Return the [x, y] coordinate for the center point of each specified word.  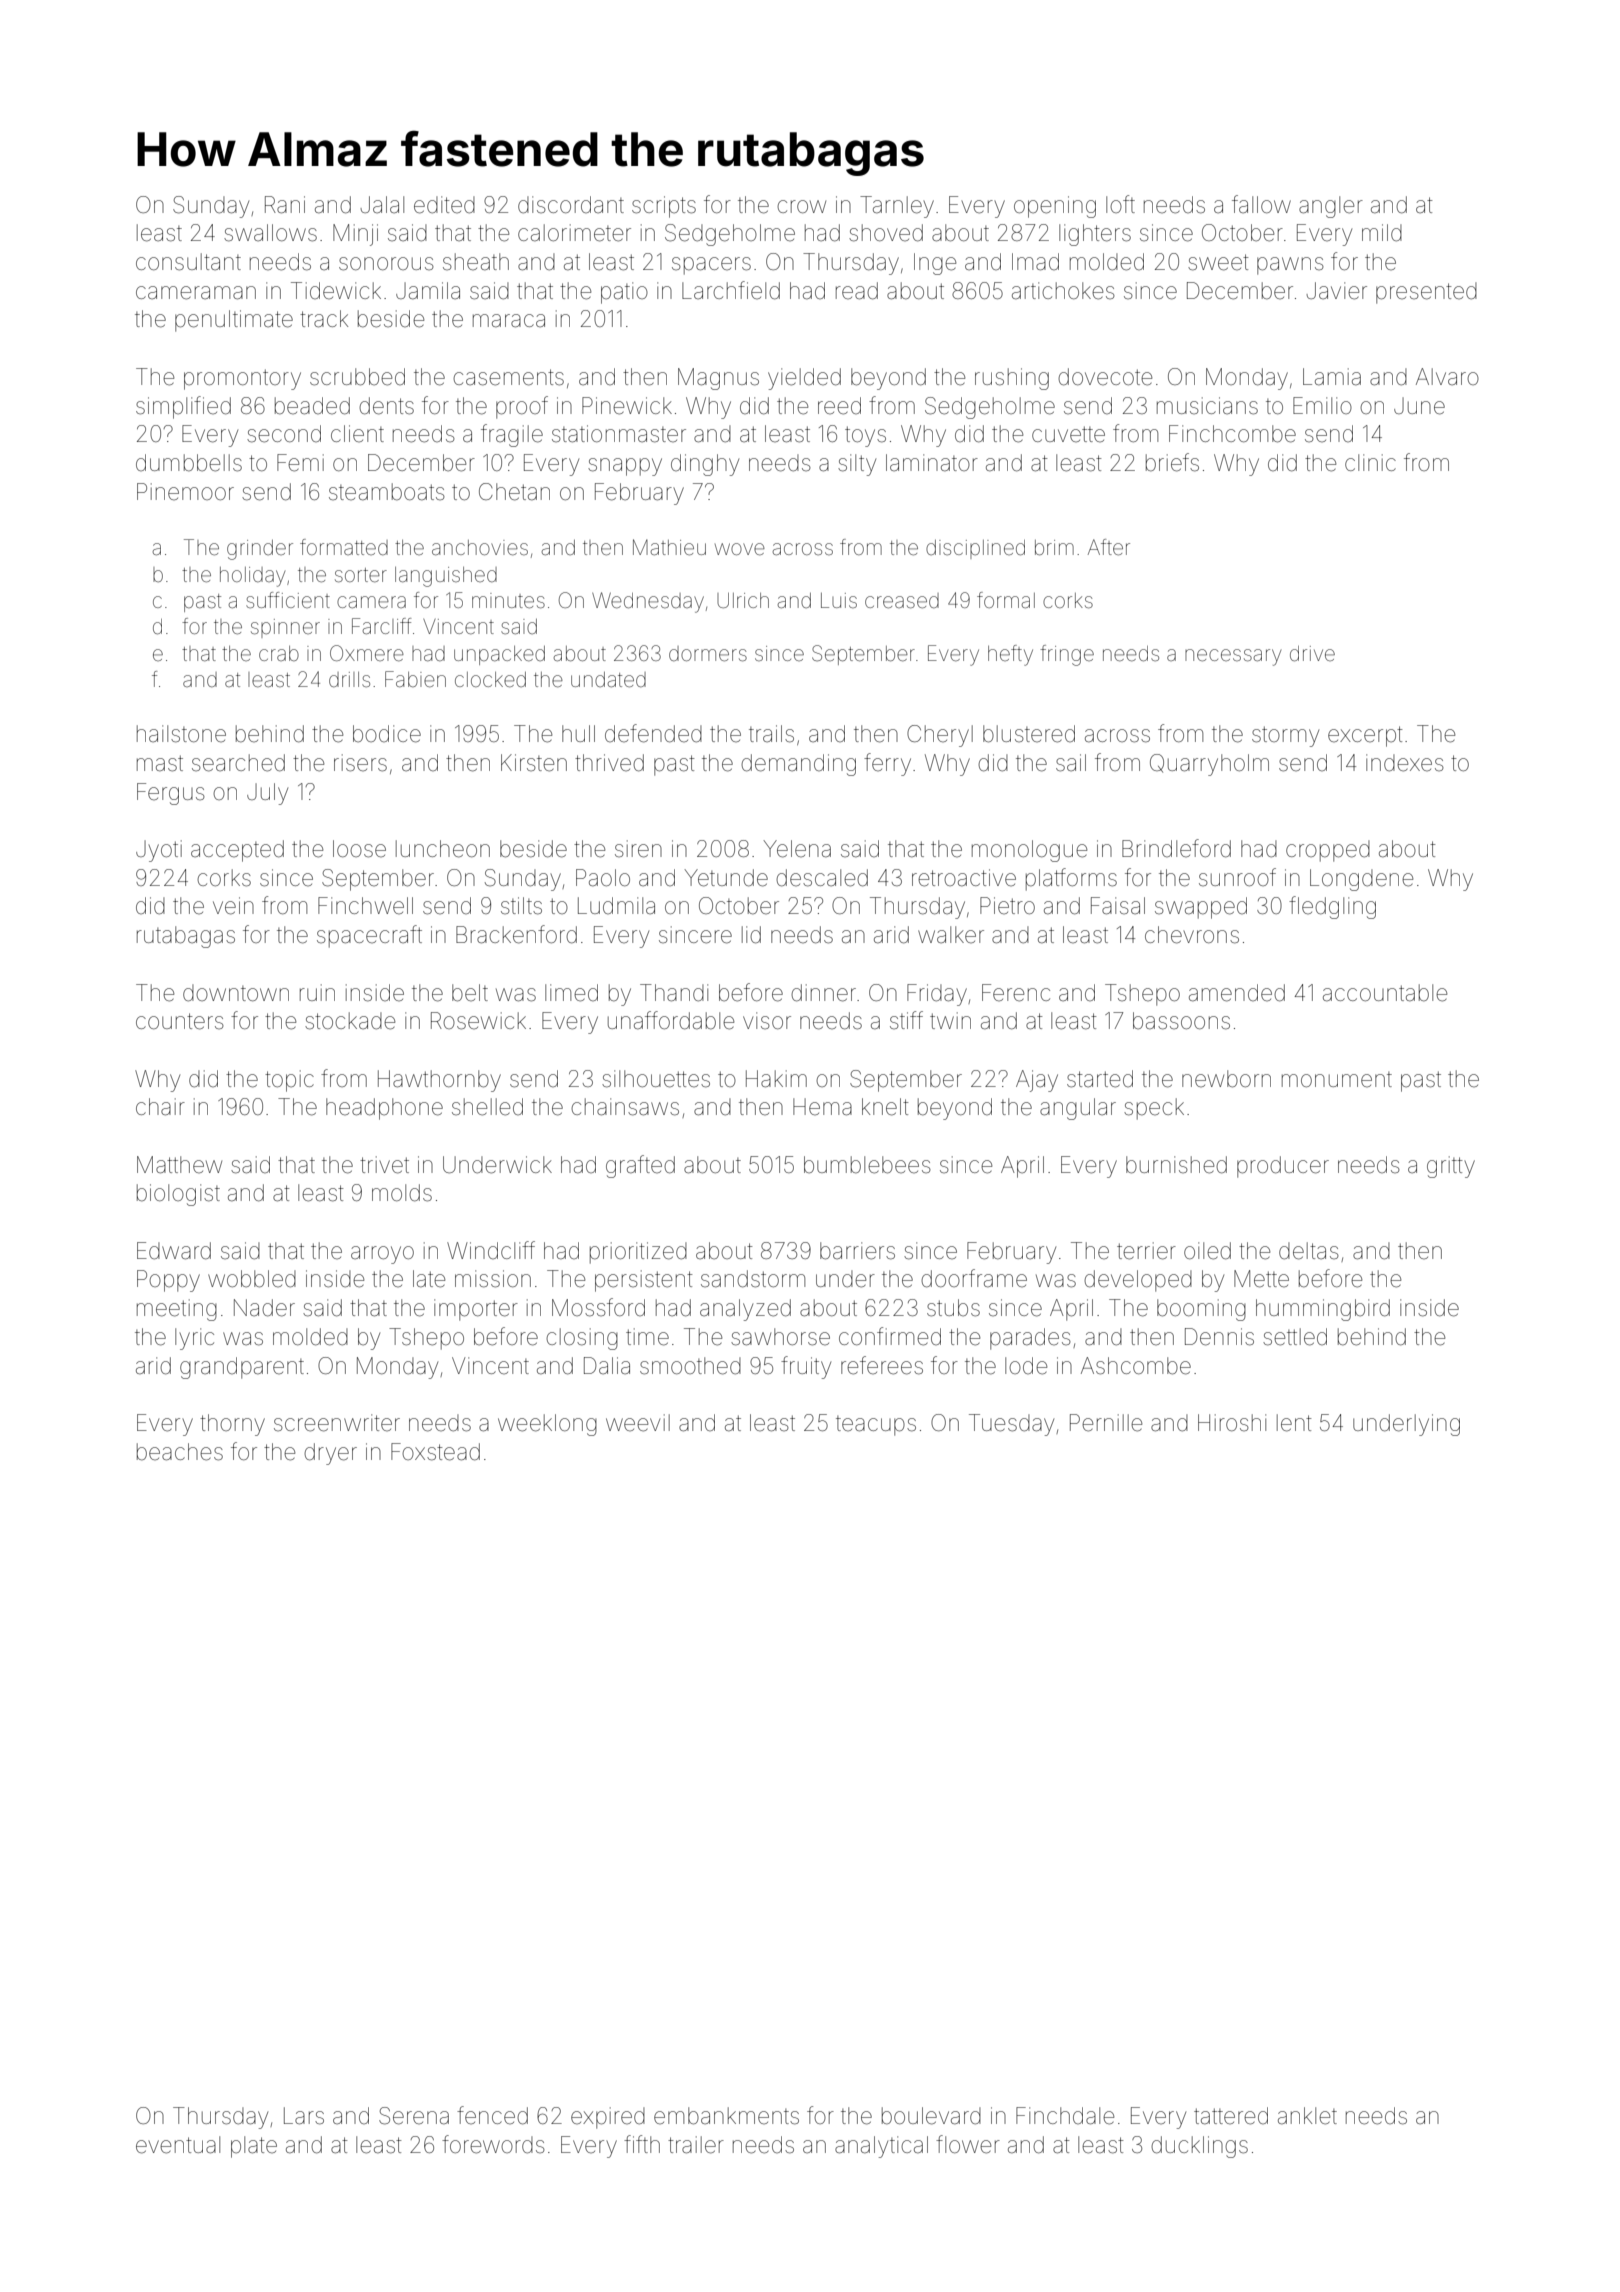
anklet [1307, 2116]
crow [801, 206]
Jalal [382, 204]
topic [289, 1081]
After [1109, 547]
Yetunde [726, 878]
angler [1331, 207]
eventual [178, 2145]
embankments [726, 2116]
